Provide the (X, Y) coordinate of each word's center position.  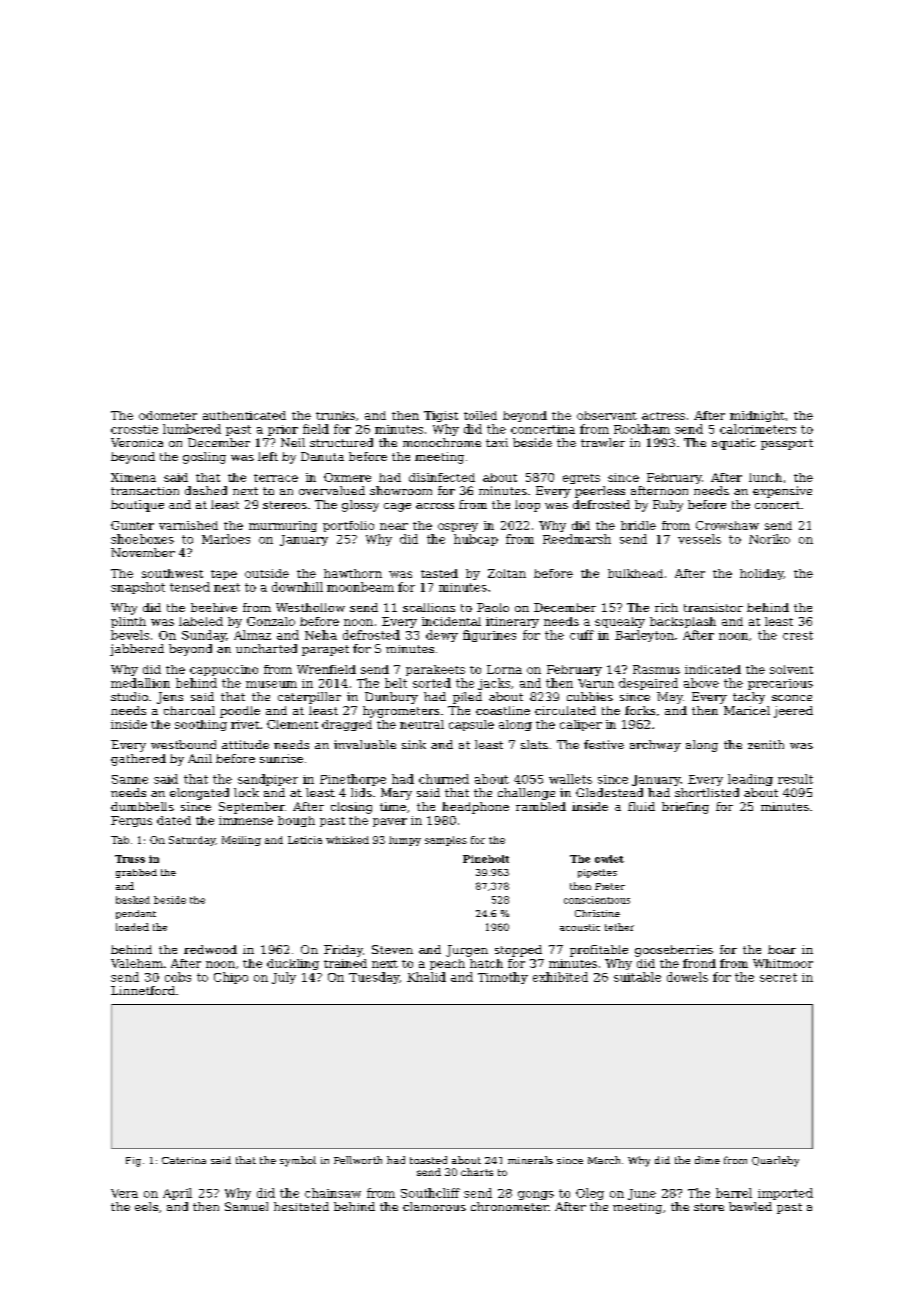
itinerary (512, 622)
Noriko (769, 539)
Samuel (246, 1206)
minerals (530, 1160)
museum (271, 684)
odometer (168, 415)
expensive (782, 492)
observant (607, 415)
